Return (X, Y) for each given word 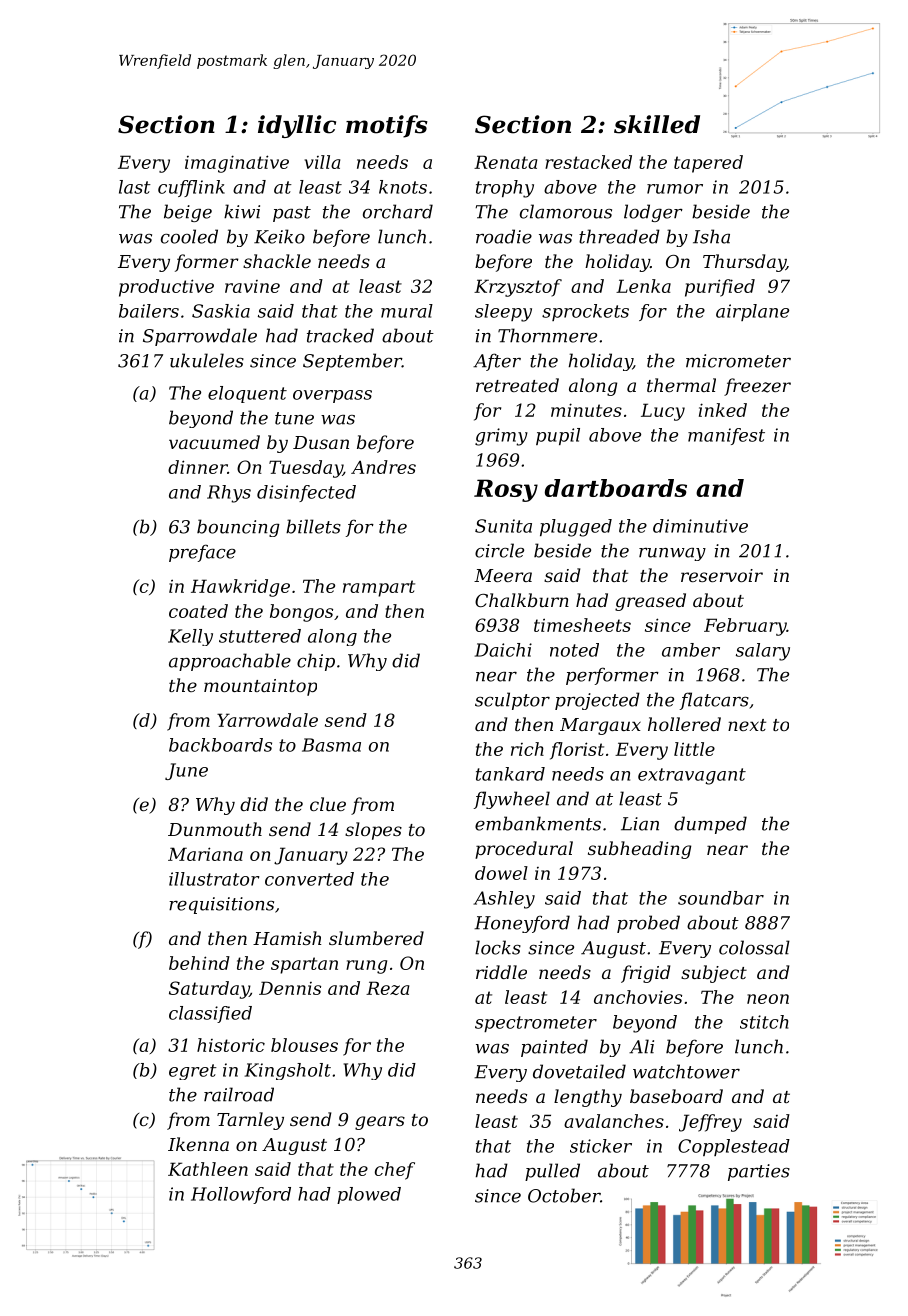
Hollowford (241, 1195)
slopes (373, 831)
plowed (369, 1195)
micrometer (738, 361)
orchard (398, 211)
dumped (710, 825)
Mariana (205, 854)
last (135, 187)
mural (407, 311)
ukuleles (207, 360)
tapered (708, 164)
